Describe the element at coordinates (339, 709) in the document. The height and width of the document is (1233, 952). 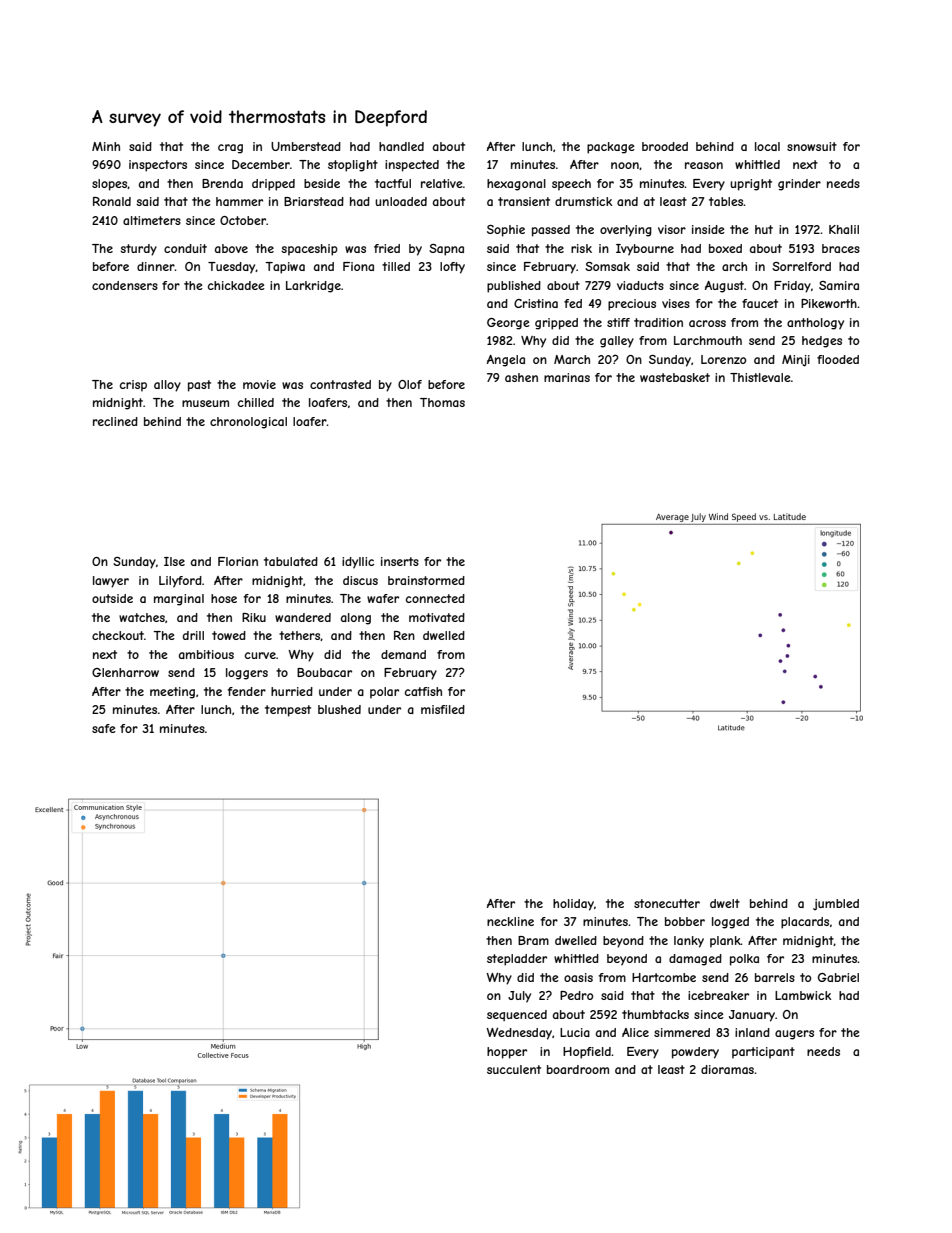
I see `blushed` at that location.
